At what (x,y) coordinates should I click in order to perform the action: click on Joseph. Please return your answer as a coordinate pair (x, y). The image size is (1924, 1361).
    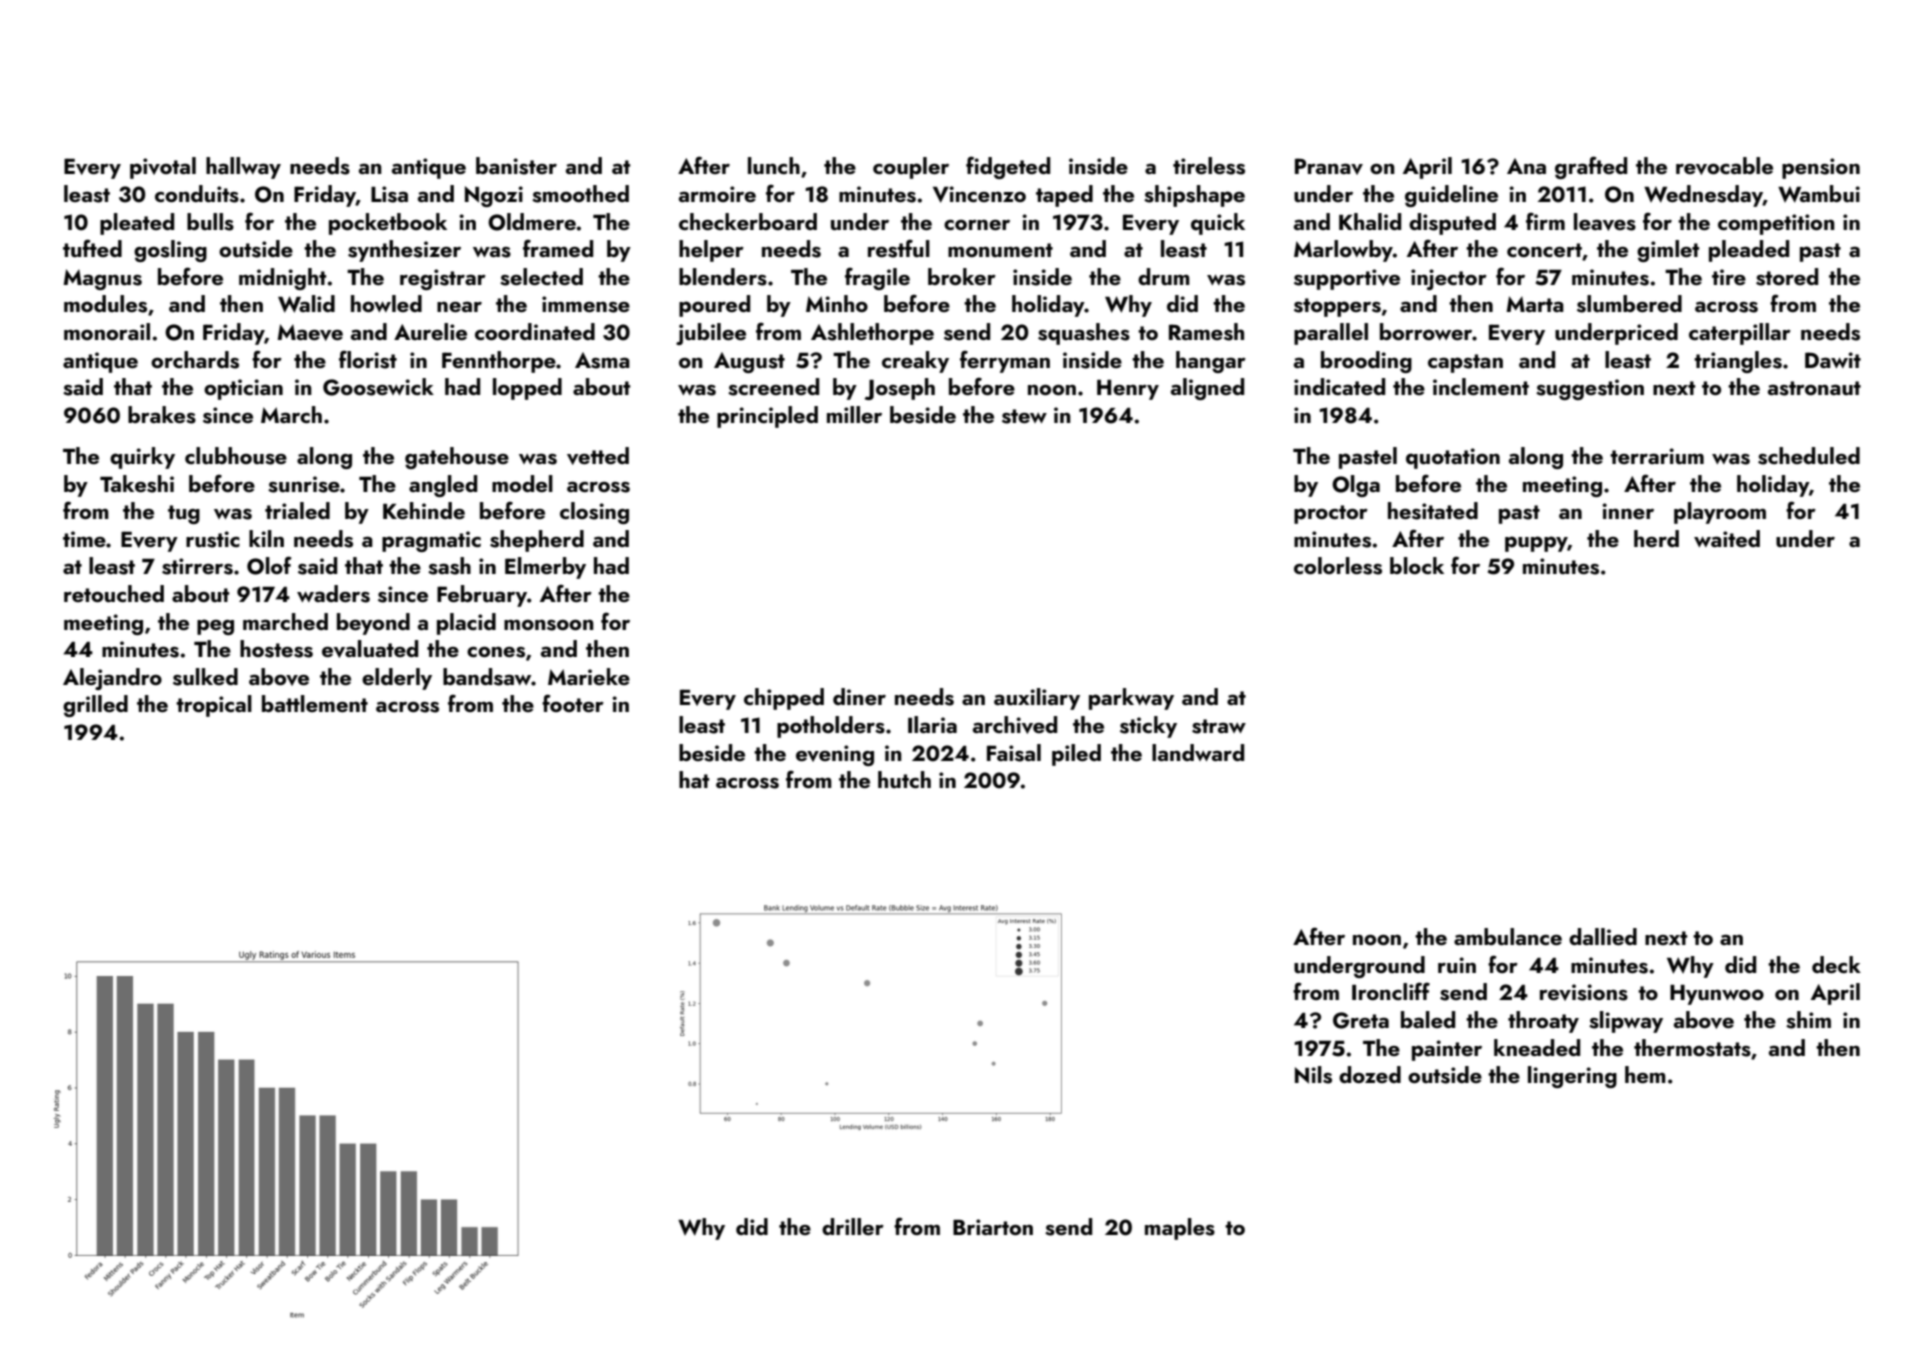
    Looking at the image, I should click on (899, 389).
